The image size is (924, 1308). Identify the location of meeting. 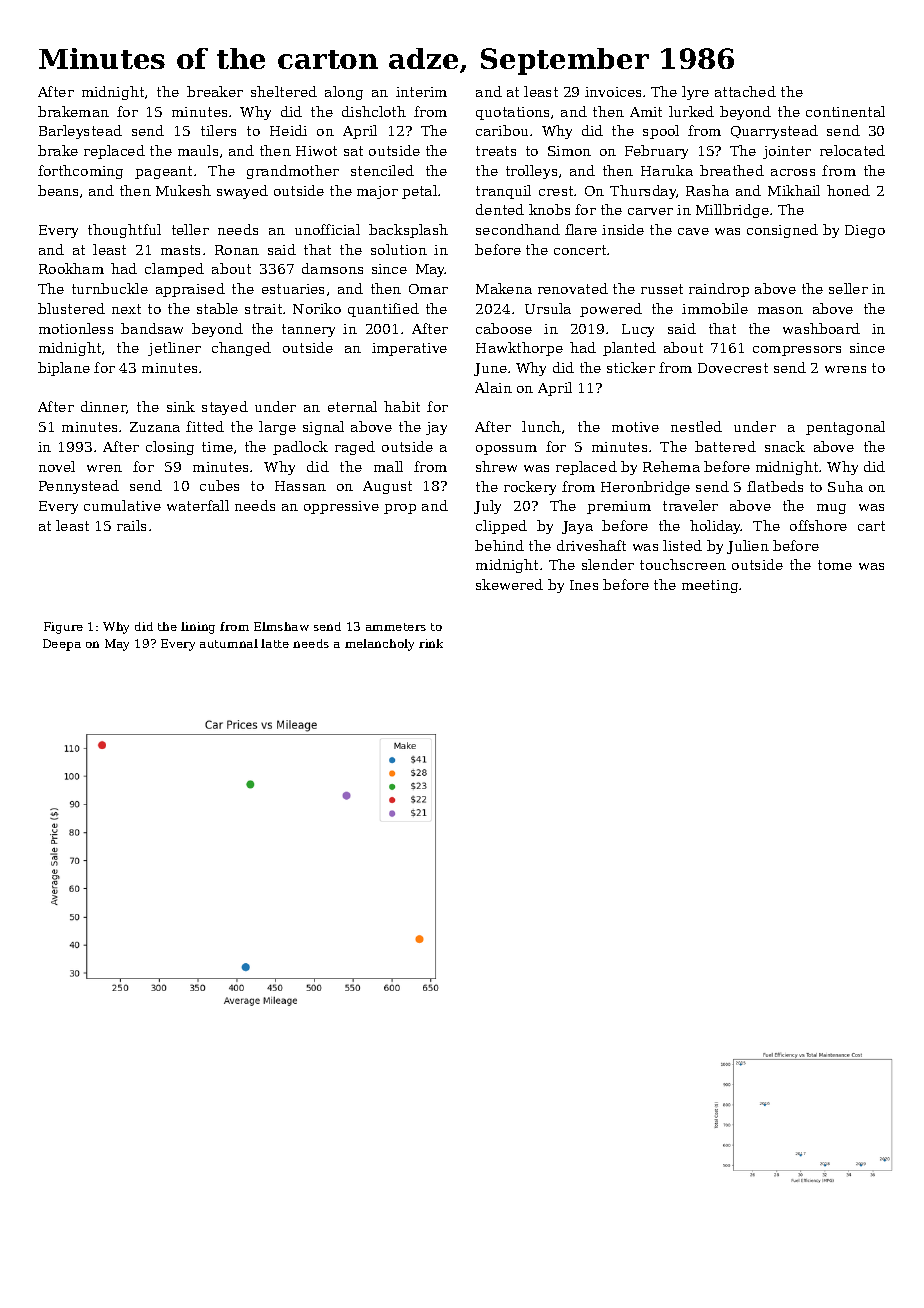
(710, 586).
